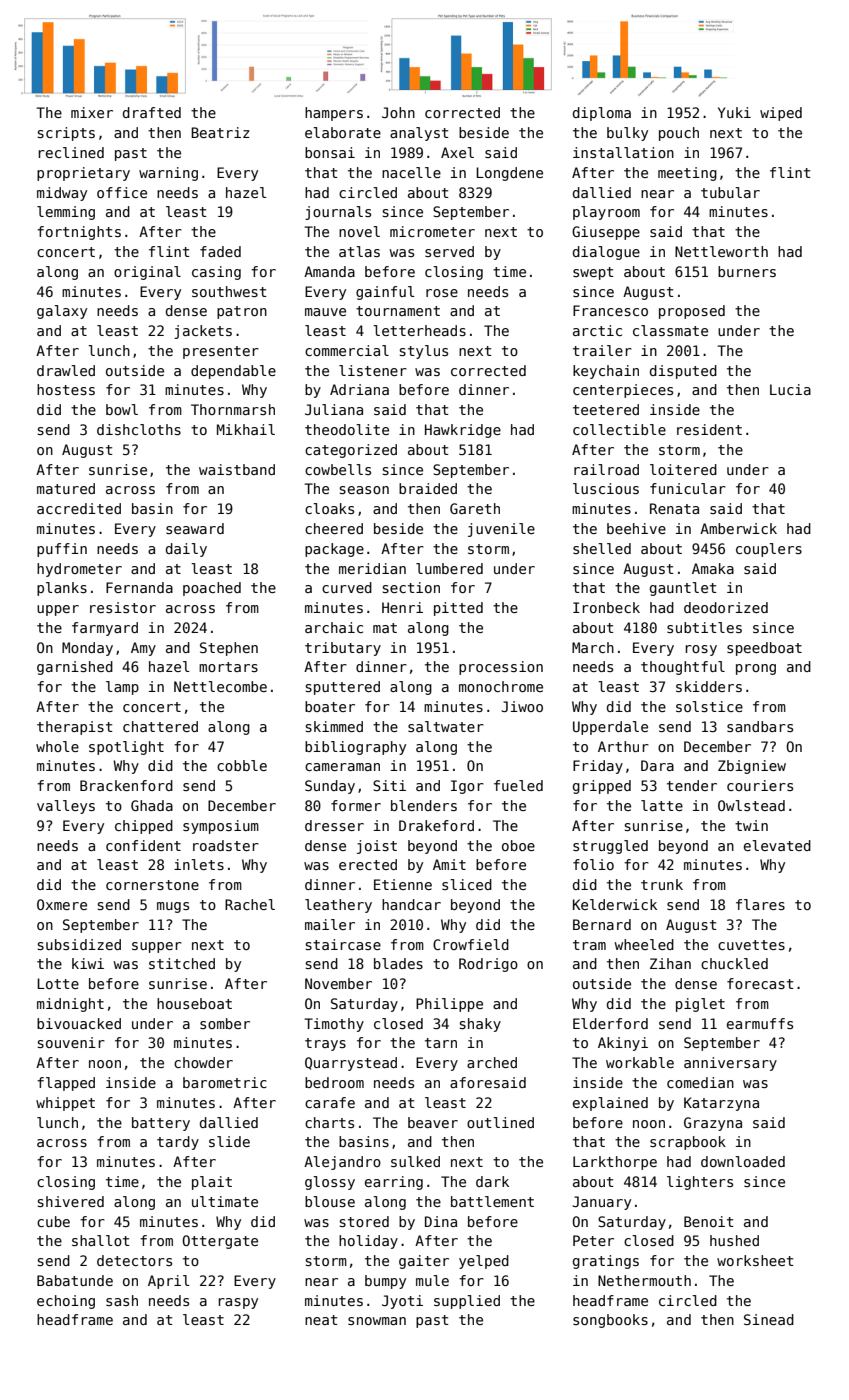  Describe the element at coordinates (347, 587) in the document. I see `curved` at that location.
